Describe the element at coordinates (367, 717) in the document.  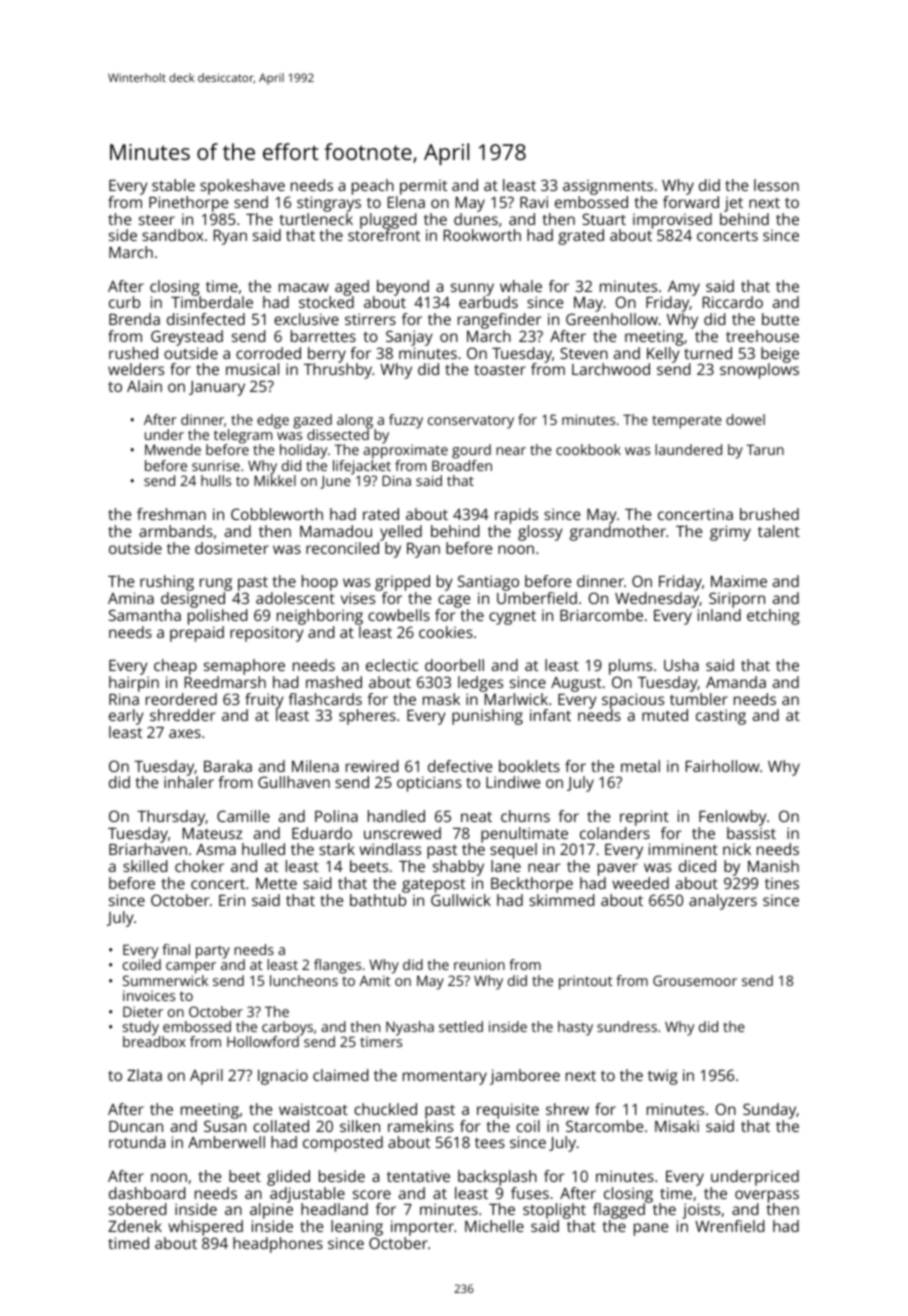
I see `spheres` at that location.
